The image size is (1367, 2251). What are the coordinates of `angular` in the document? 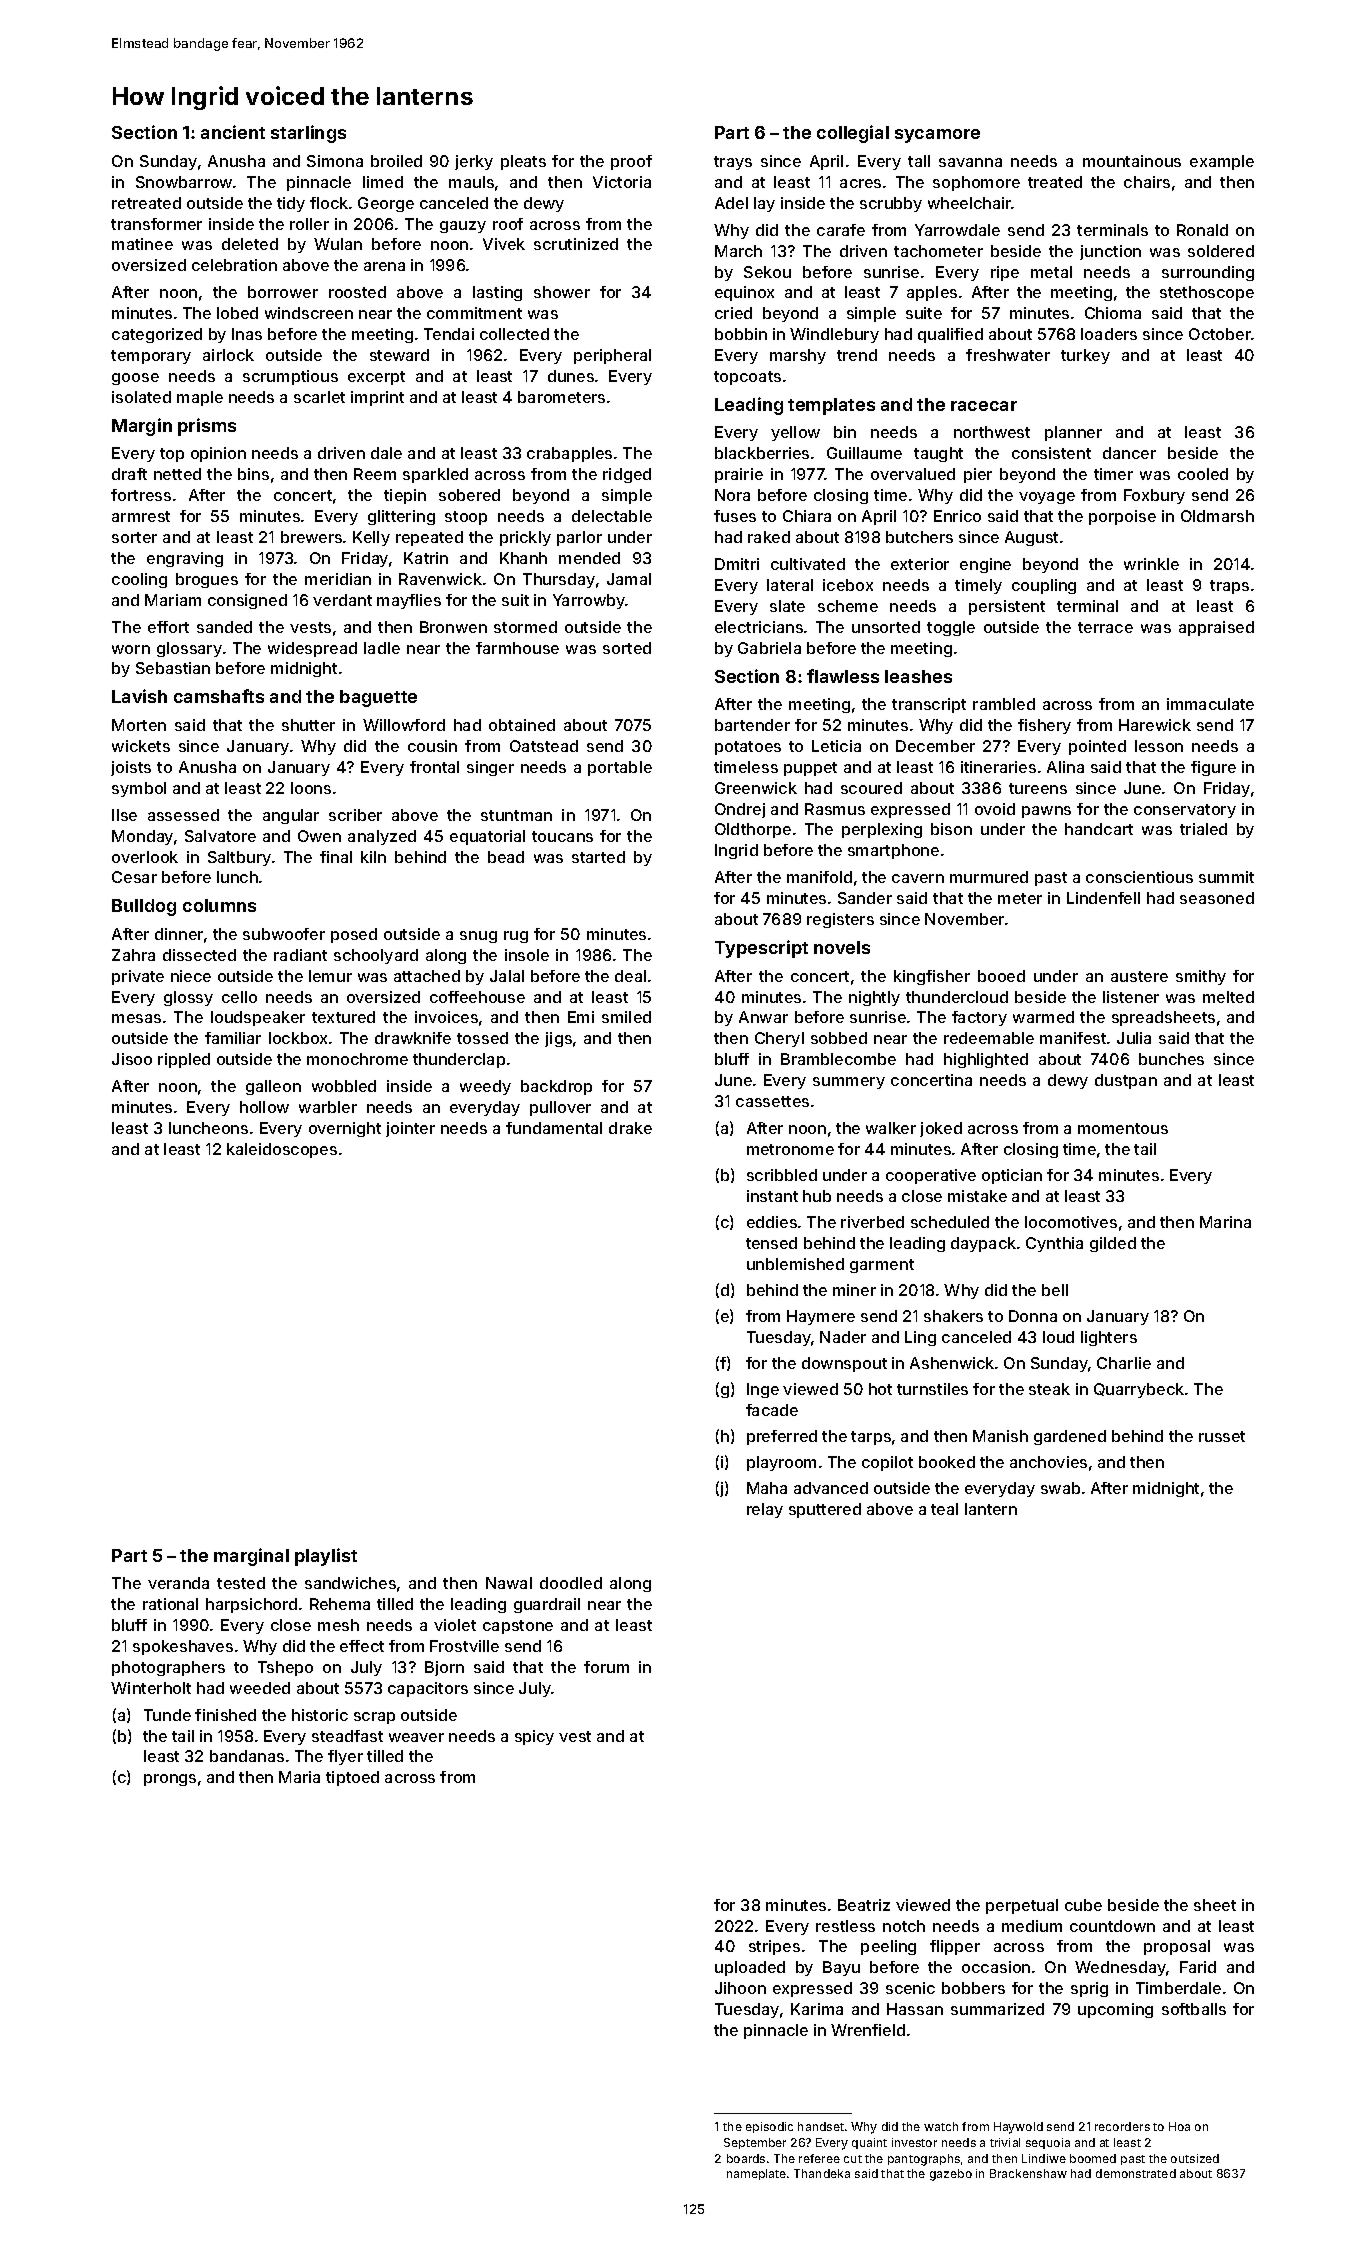 It's located at (291, 816).
